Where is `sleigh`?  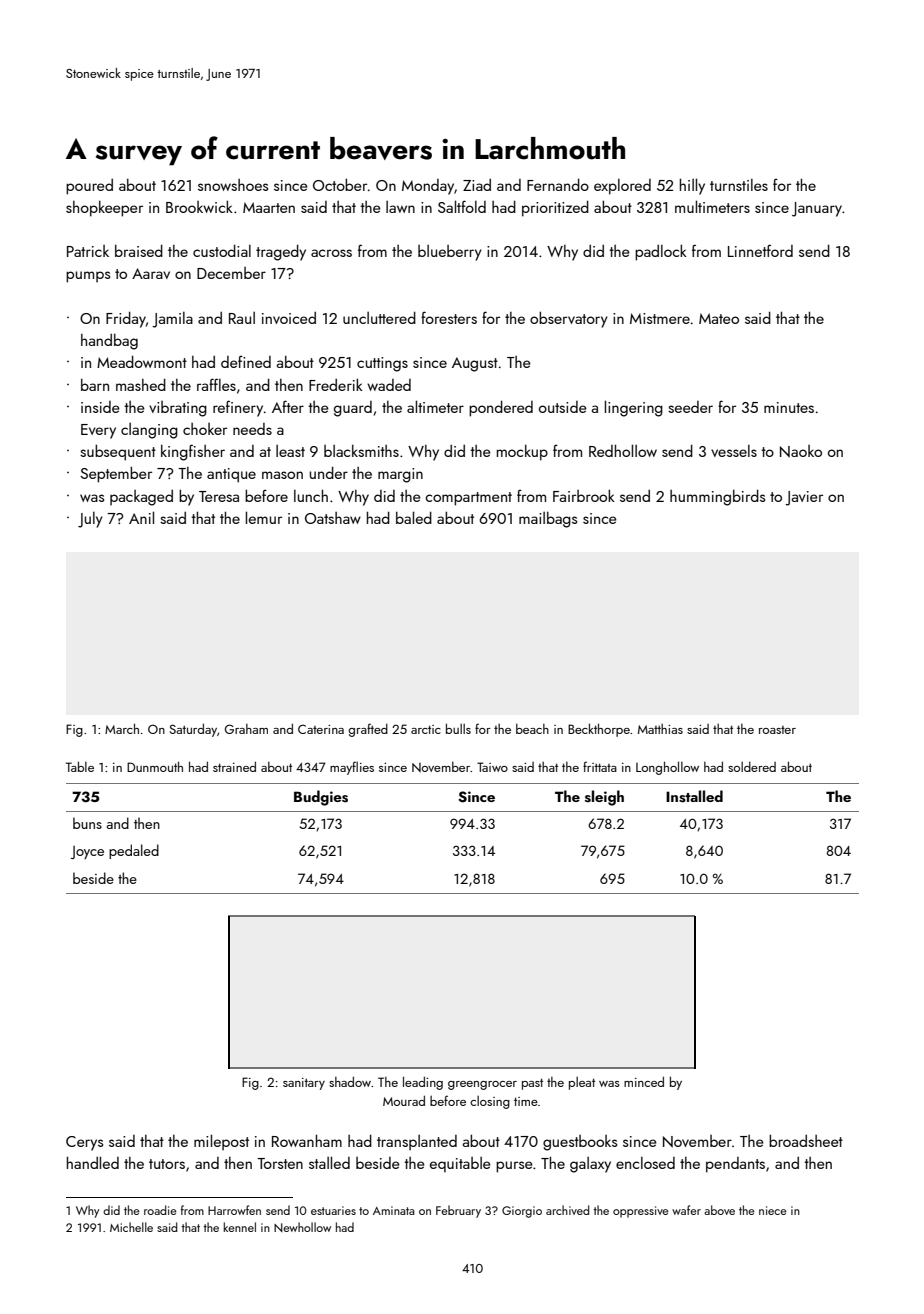
sleigh is located at coordinates (604, 798).
